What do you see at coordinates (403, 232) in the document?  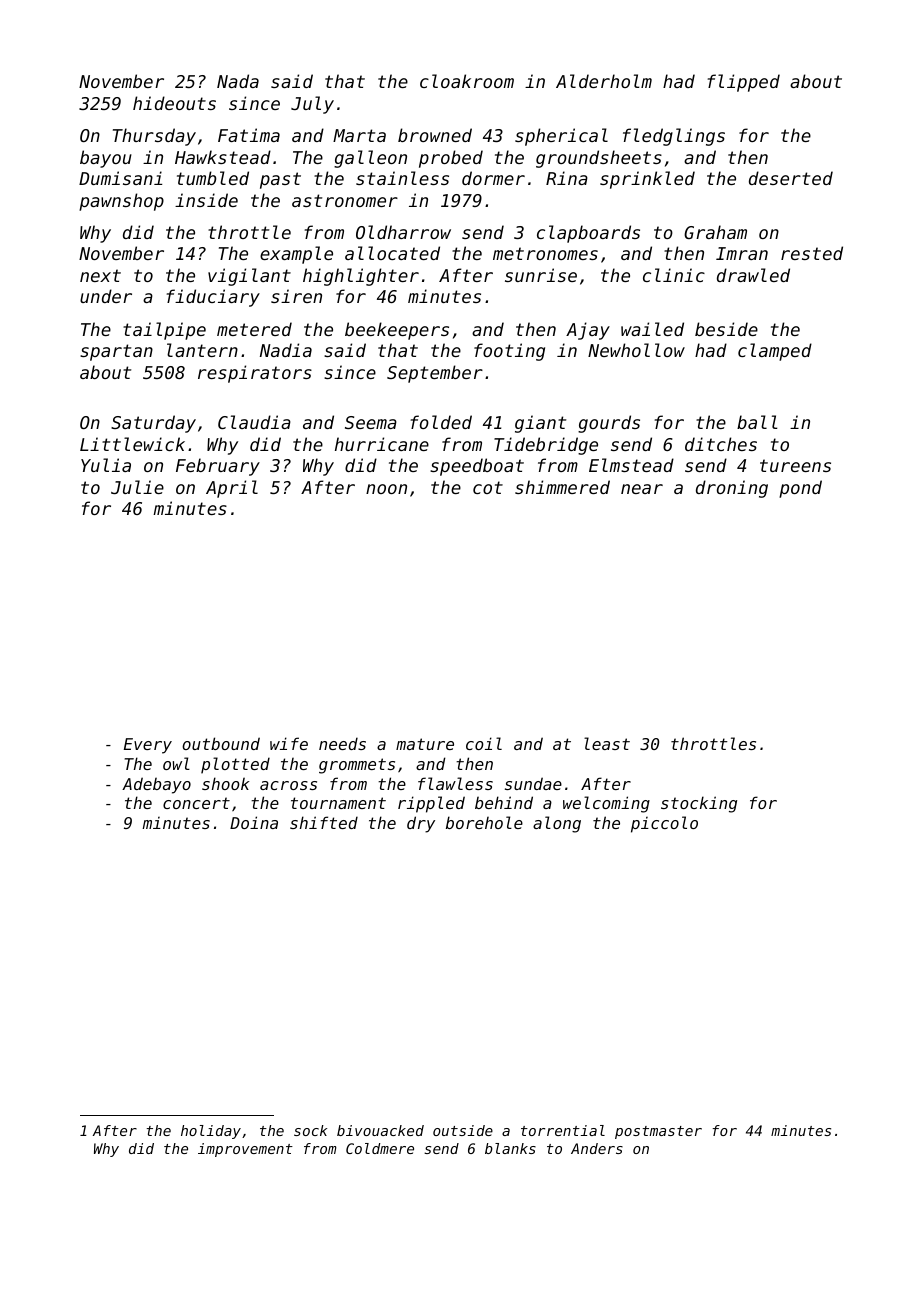 I see `Oldharrow` at bounding box center [403, 232].
